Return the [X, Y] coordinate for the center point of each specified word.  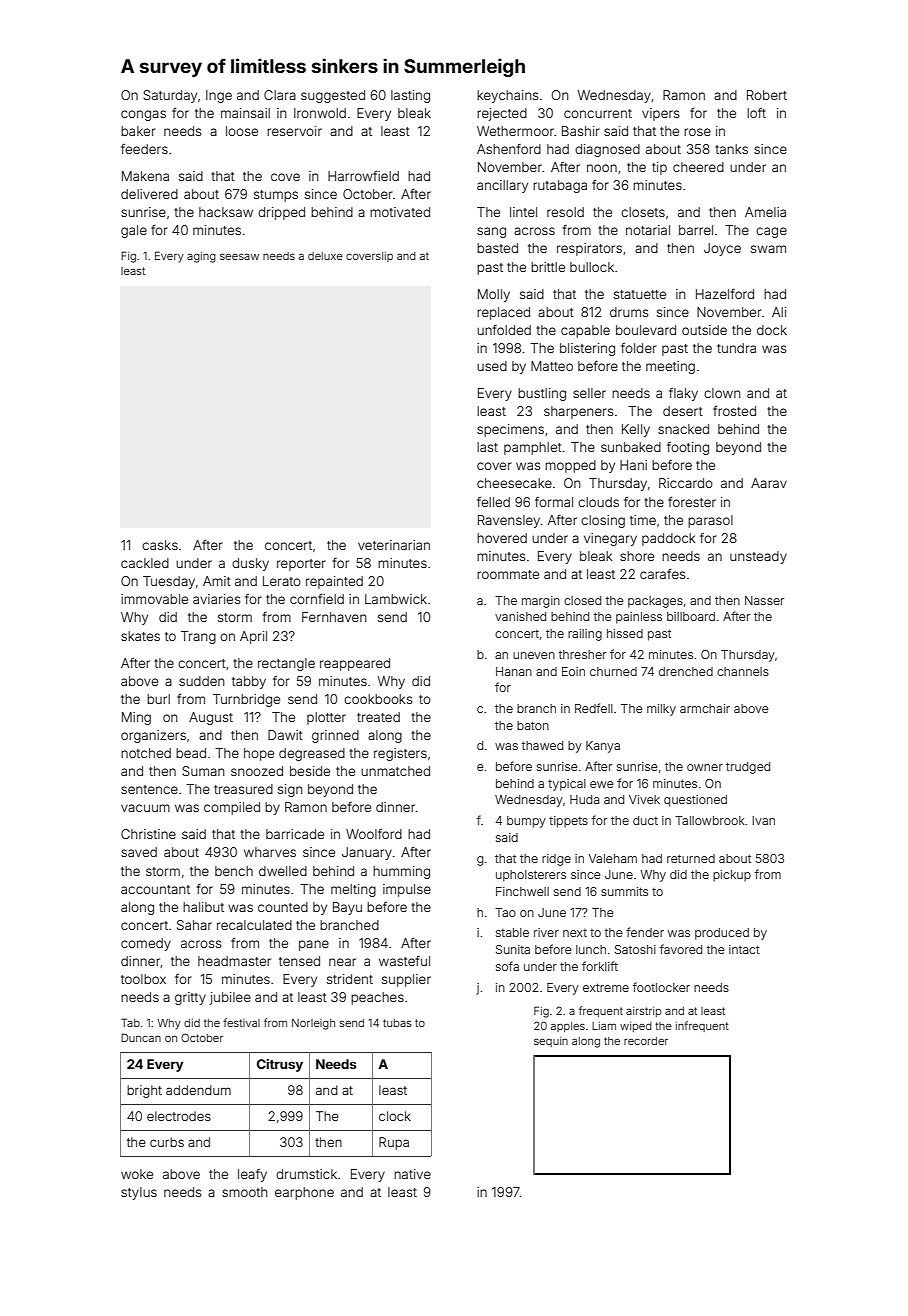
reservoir [294, 131]
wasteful [404, 961]
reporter [301, 565]
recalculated [254, 925]
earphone [304, 1193]
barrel [696, 230]
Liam [604, 1026]
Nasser [764, 600]
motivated [400, 212]
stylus [139, 1193]
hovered [502, 538]
